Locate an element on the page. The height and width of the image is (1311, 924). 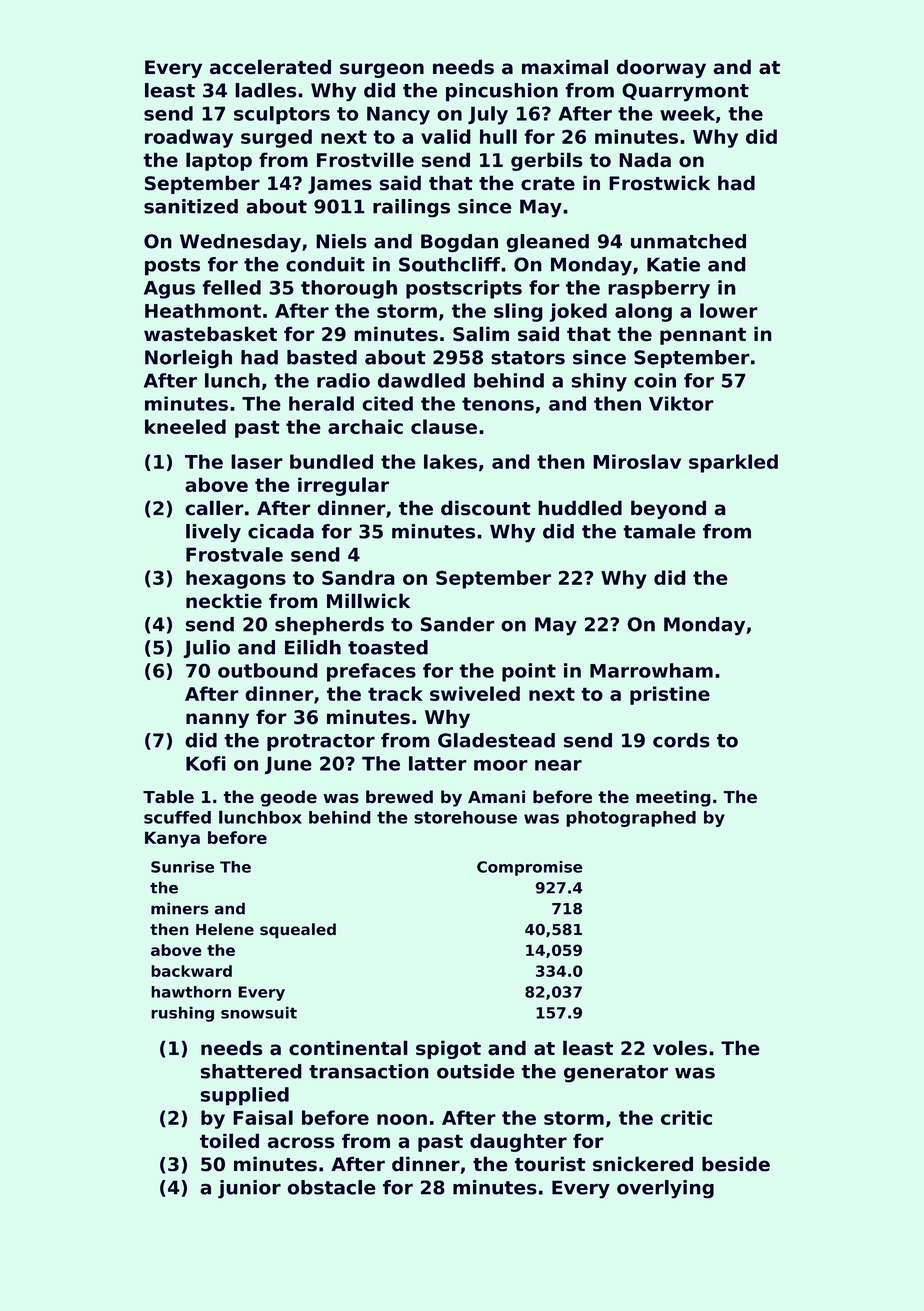
cicada is located at coordinates (281, 531).
